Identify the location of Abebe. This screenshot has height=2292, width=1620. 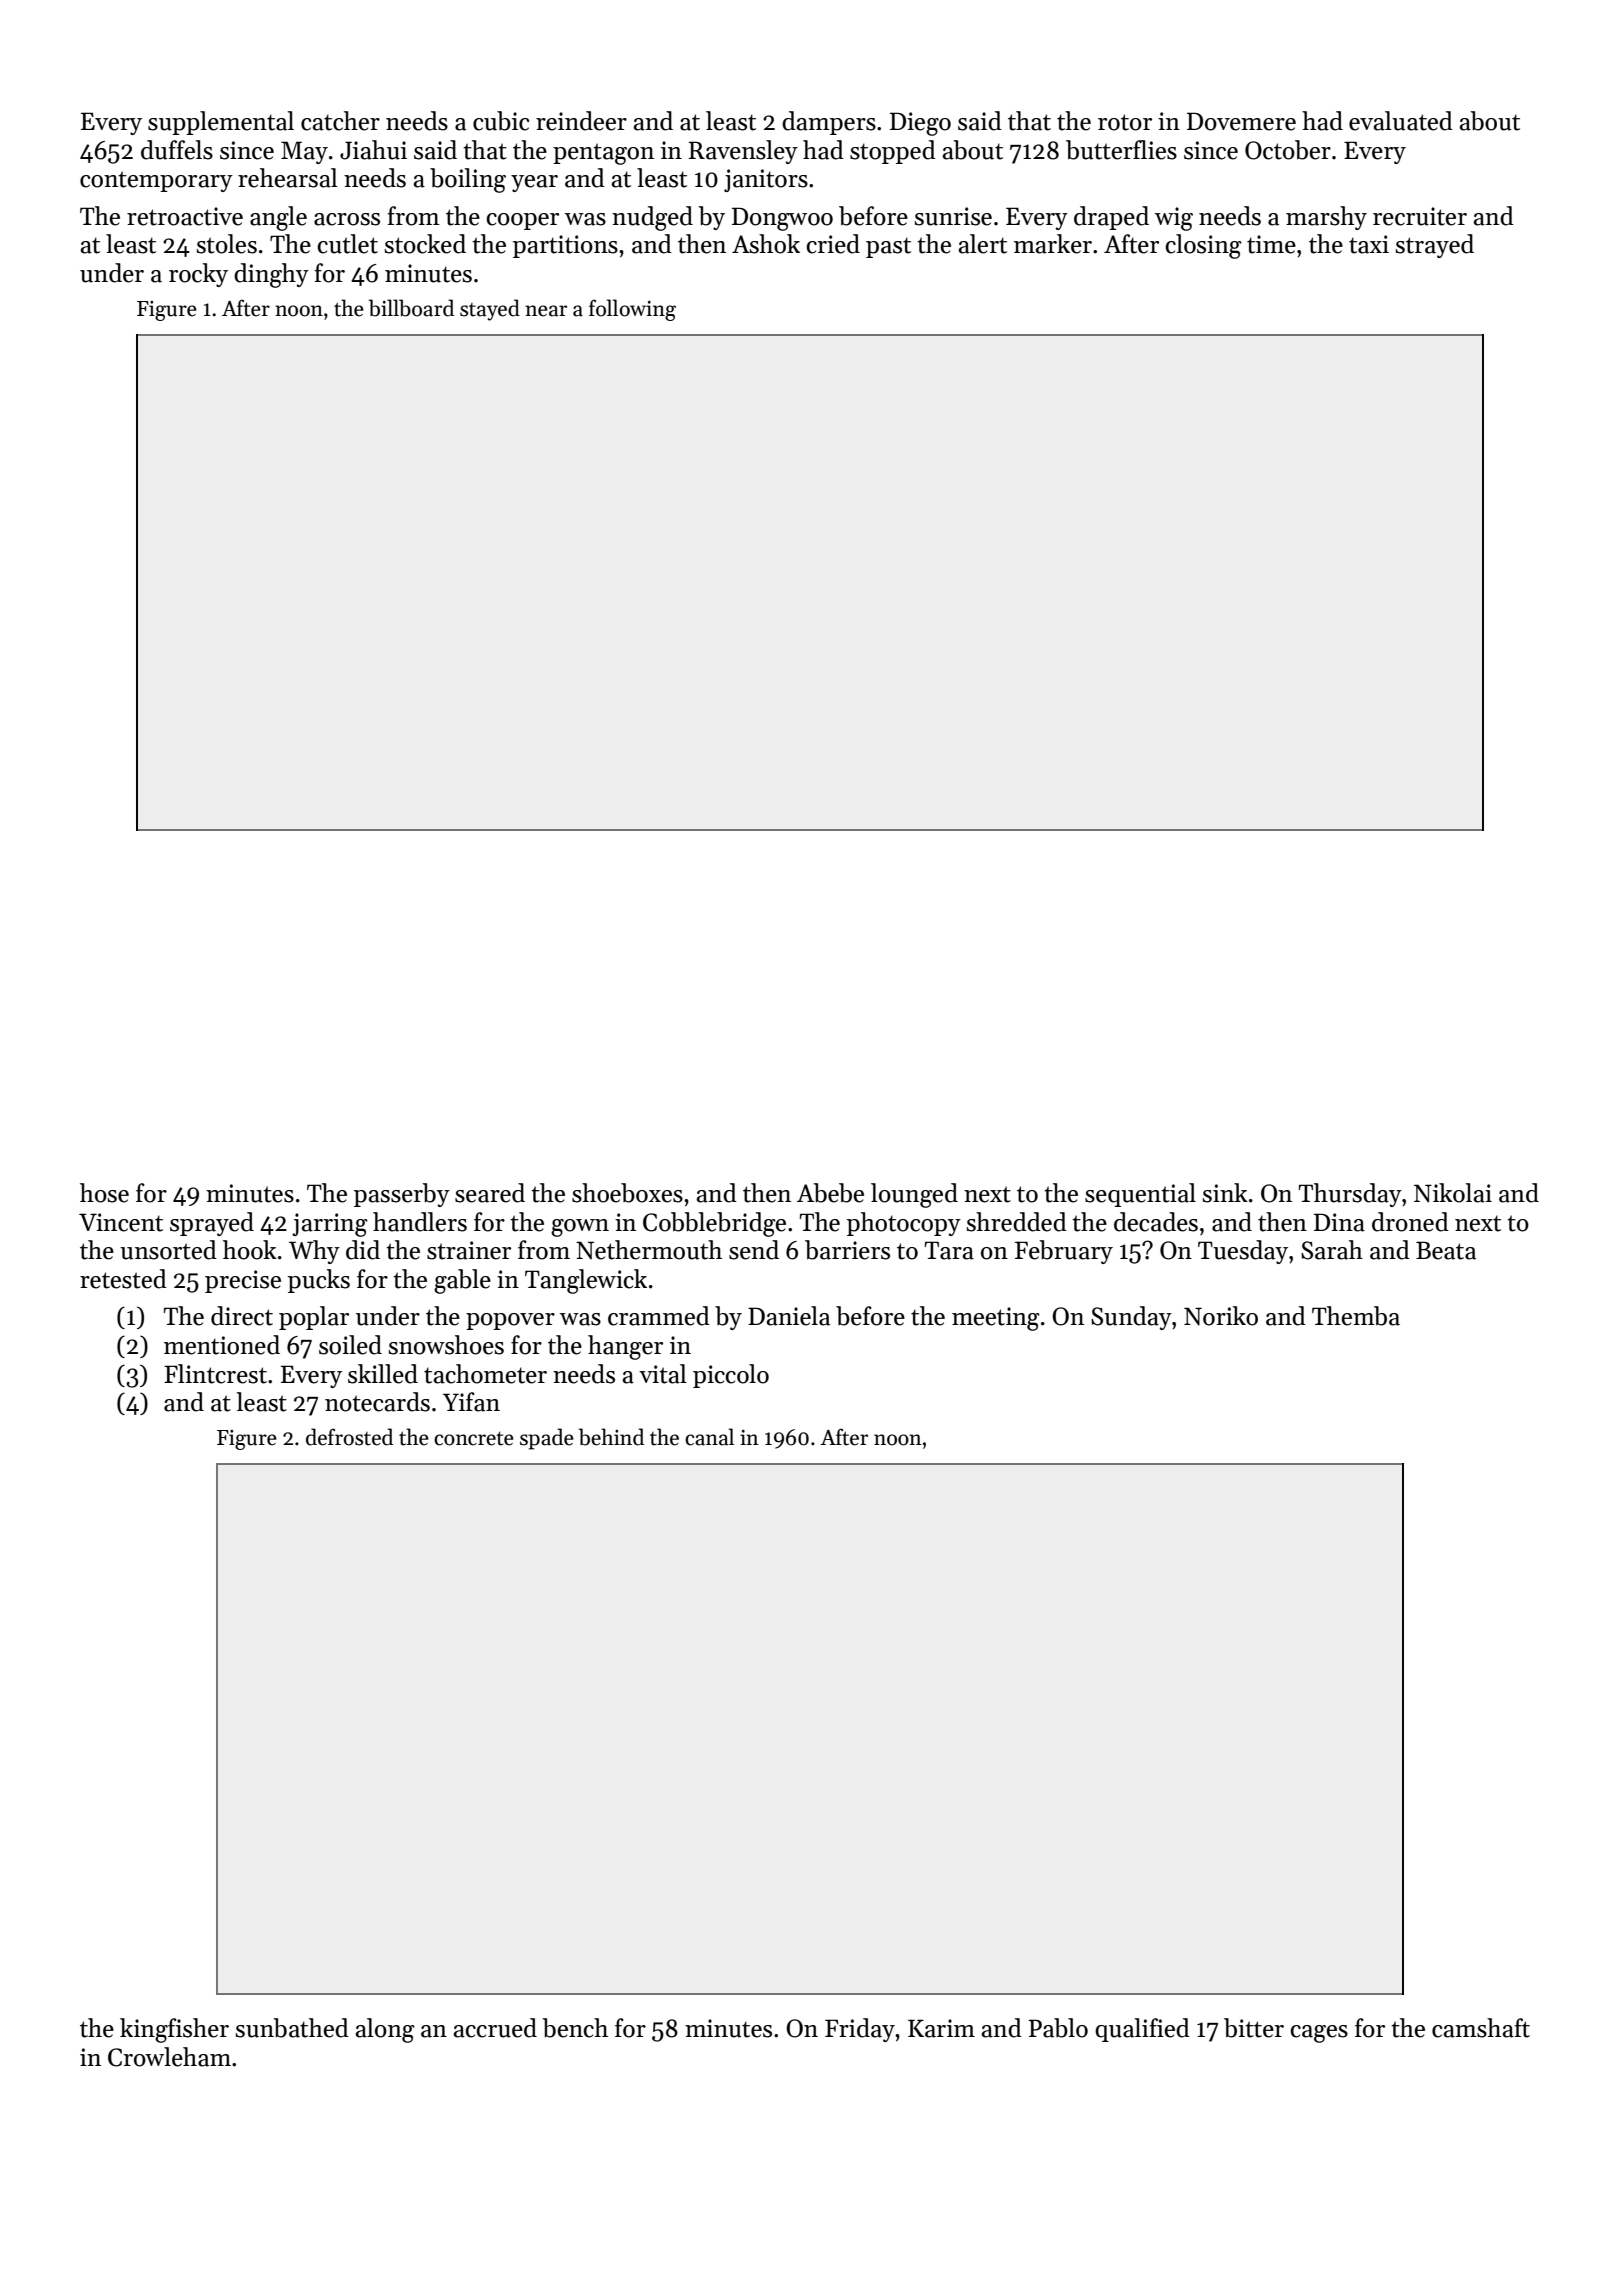
(830, 1193).
